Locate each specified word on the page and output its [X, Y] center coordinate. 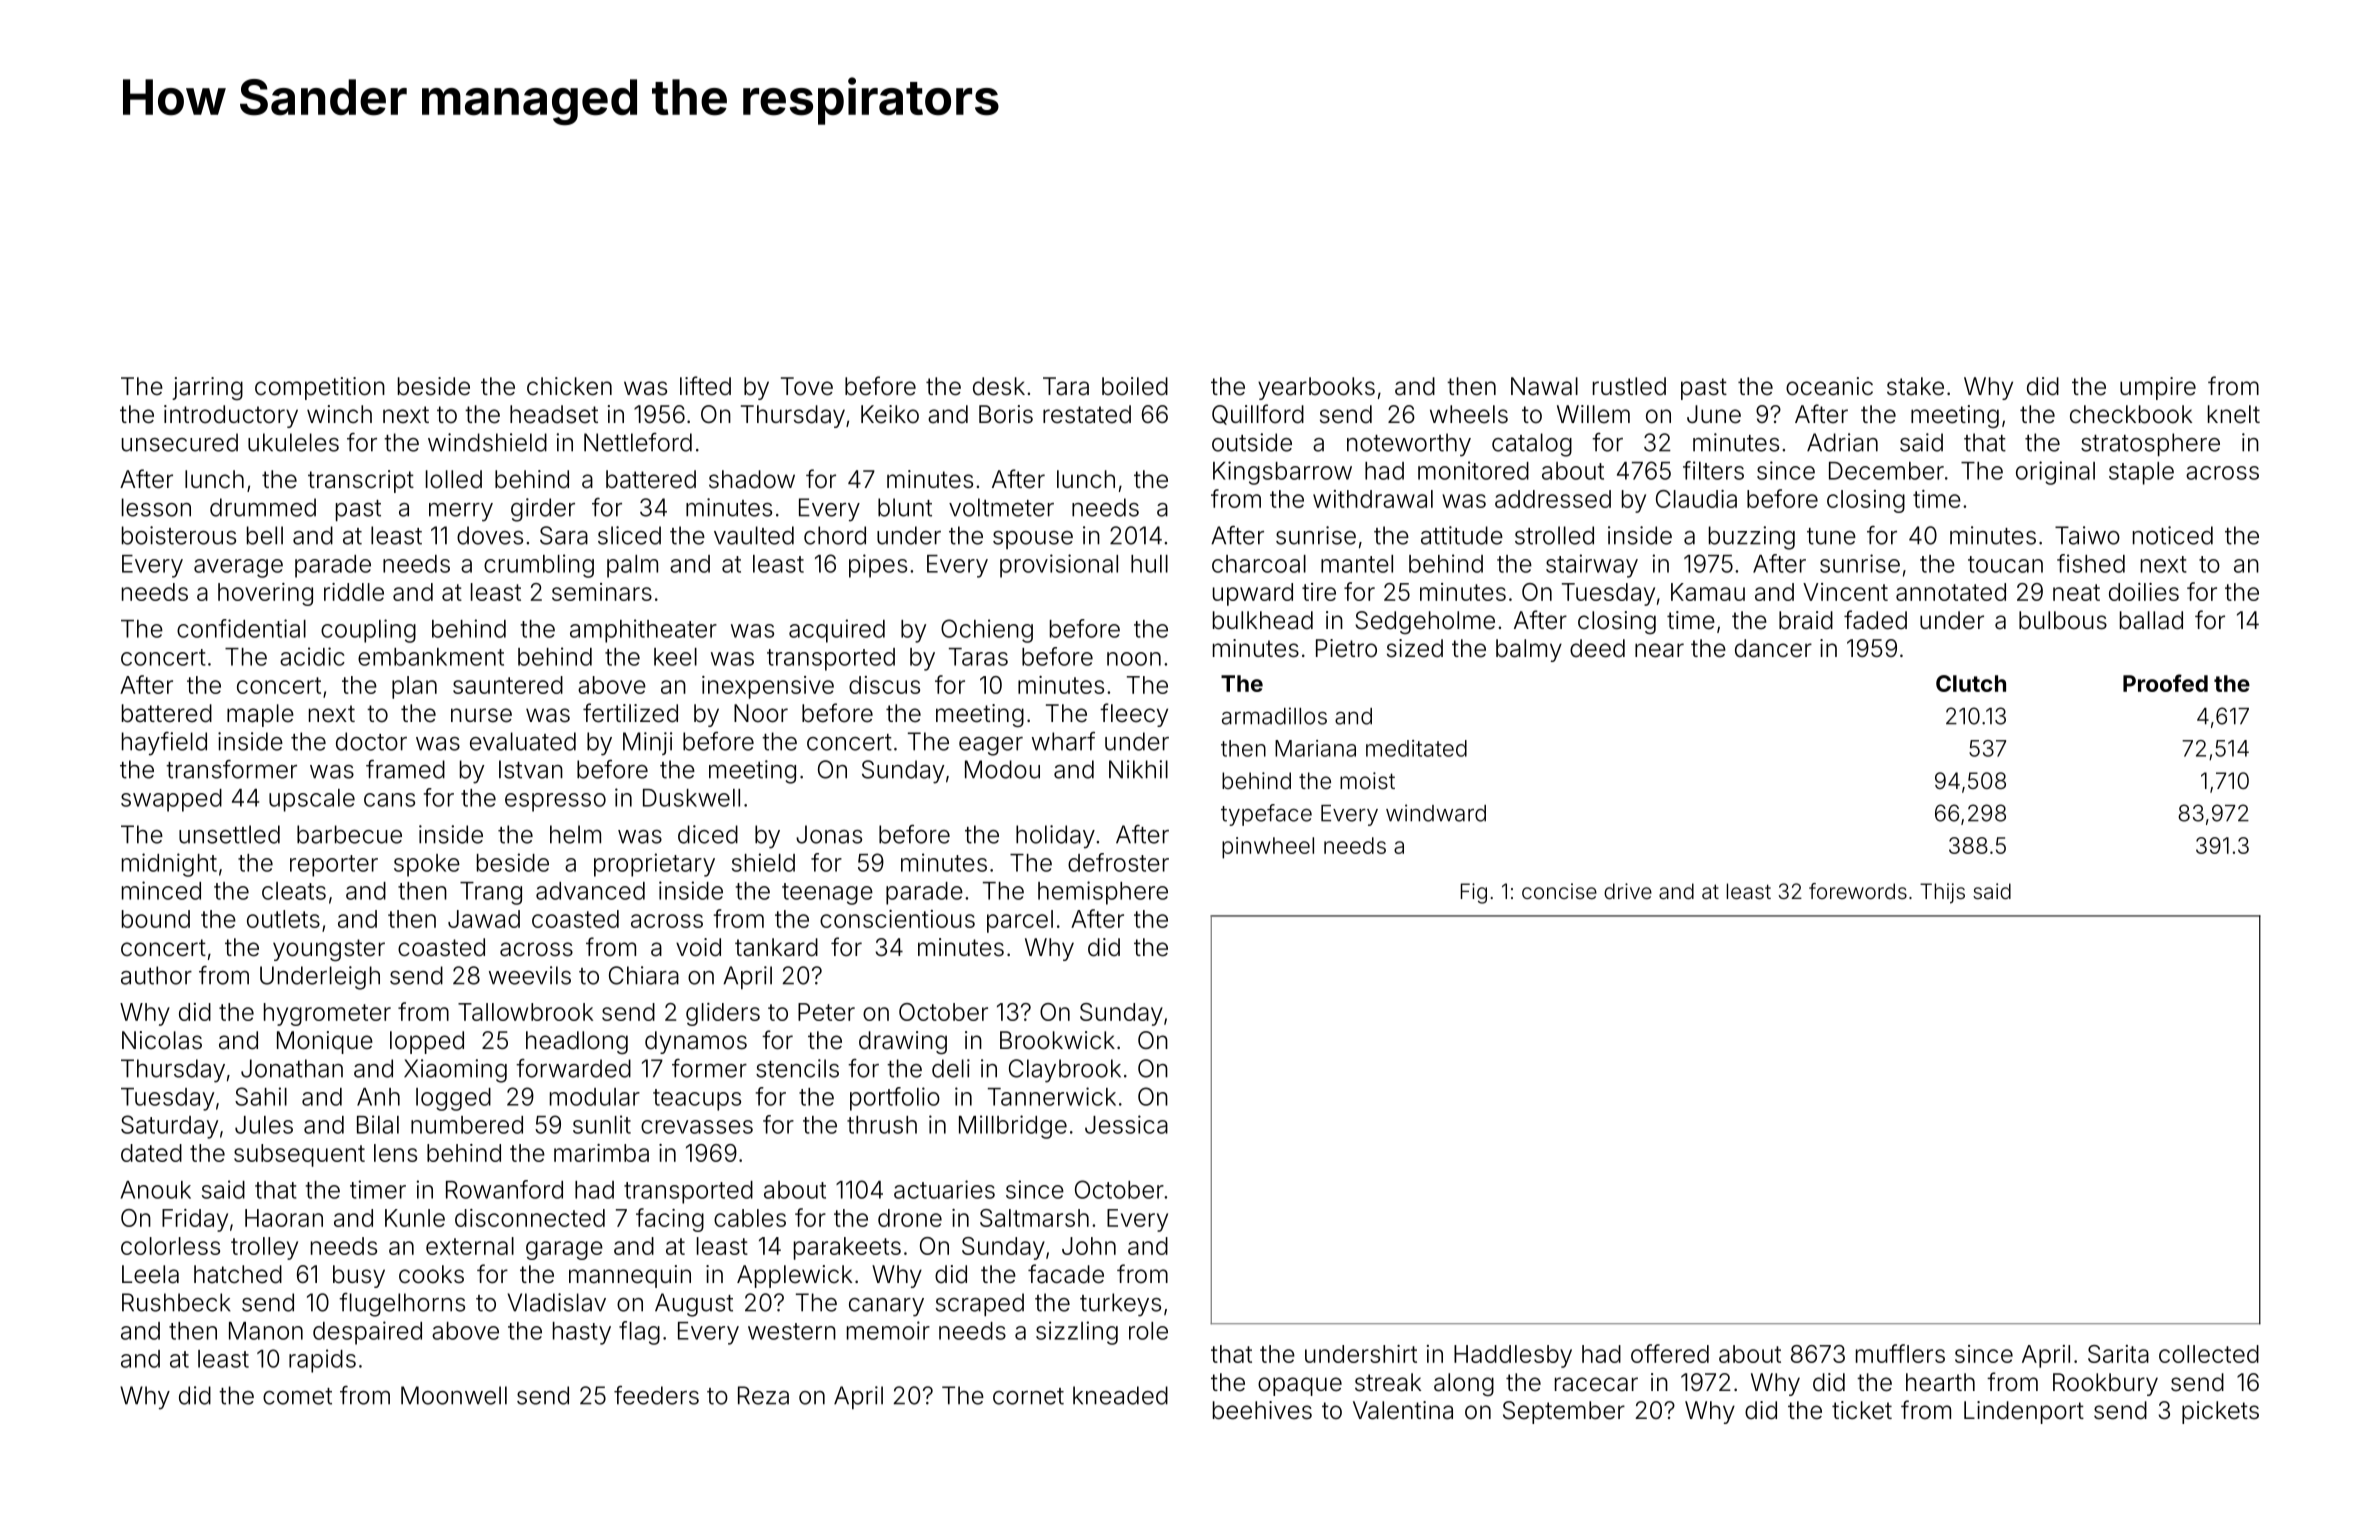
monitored [1473, 470]
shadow [752, 479]
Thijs [1942, 893]
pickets [2220, 1412]
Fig [1474, 893]
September [1564, 1412]
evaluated [523, 741]
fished [2091, 563]
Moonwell [454, 1395]
